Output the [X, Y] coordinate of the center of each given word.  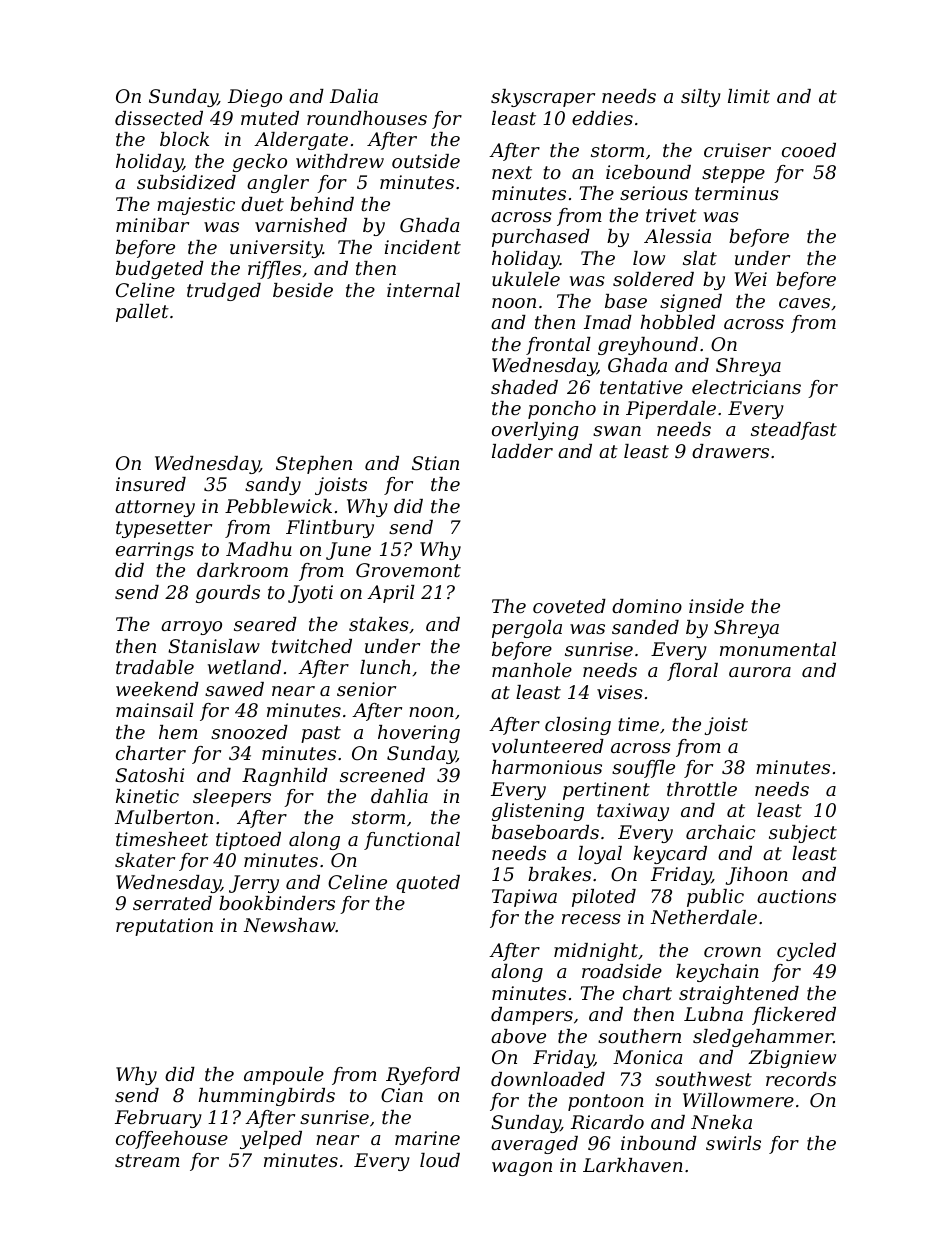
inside [716, 606]
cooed [809, 150]
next [512, 172]
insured [151, 484]
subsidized [186, 182]
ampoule [284, 1076]
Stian [435, 463]
